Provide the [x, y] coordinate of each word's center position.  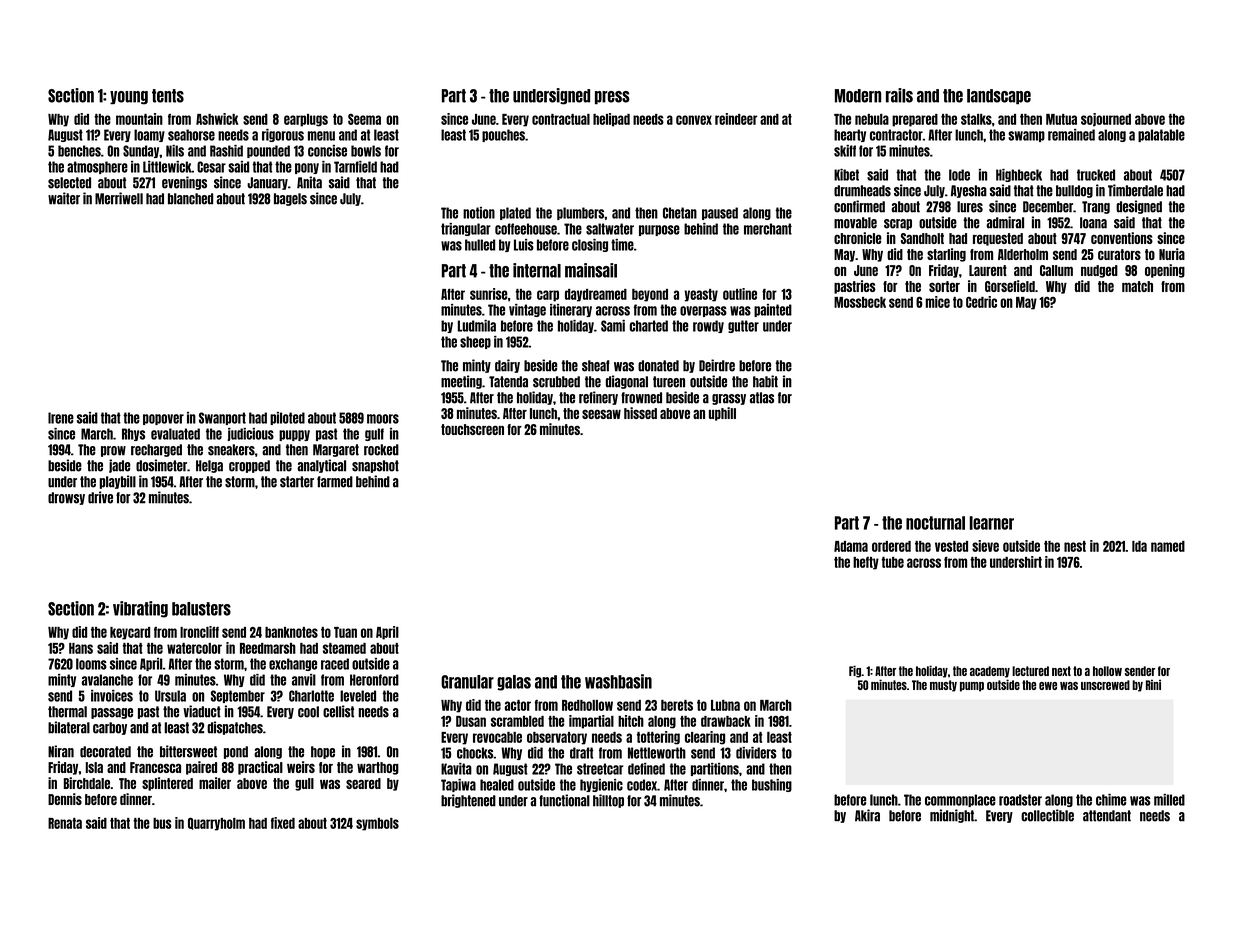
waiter [64, 198]
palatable [1161, 135]
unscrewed [1105, 685]
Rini [1153, 684]
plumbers [580, 213]
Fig [855, 671]
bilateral [69, 727]
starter [297, 482]
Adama [851, 546]
